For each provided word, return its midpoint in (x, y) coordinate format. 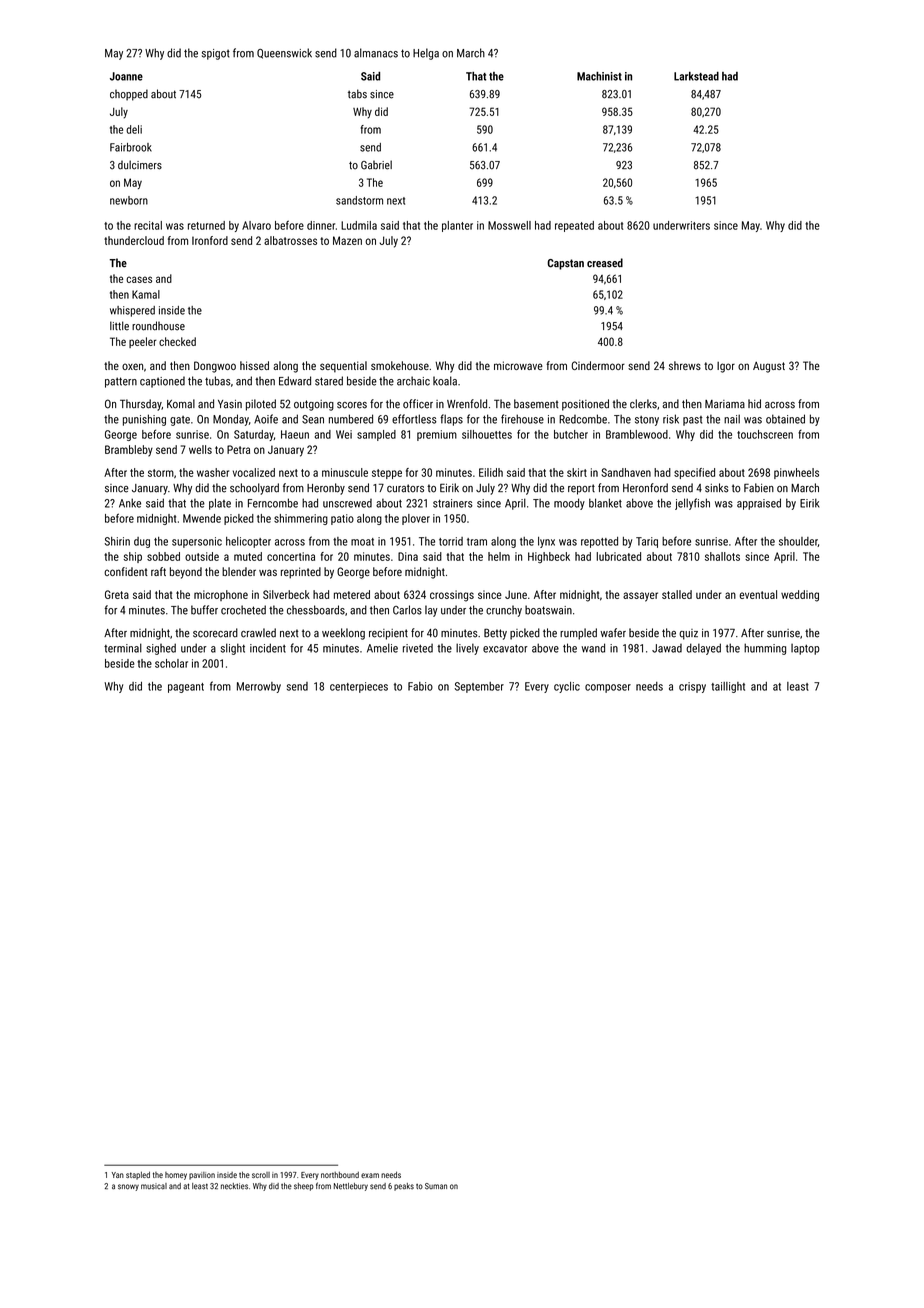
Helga (426, 54)
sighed (161, 649)
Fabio (420, 686)
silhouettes (487, 434)
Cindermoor (598, 365)
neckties (234, 1186)
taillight (728, 687)
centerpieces (359, 687)
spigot (216, 54)
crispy (692, 687)
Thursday (141, 405)
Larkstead (696, 76)
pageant (186, 688)
